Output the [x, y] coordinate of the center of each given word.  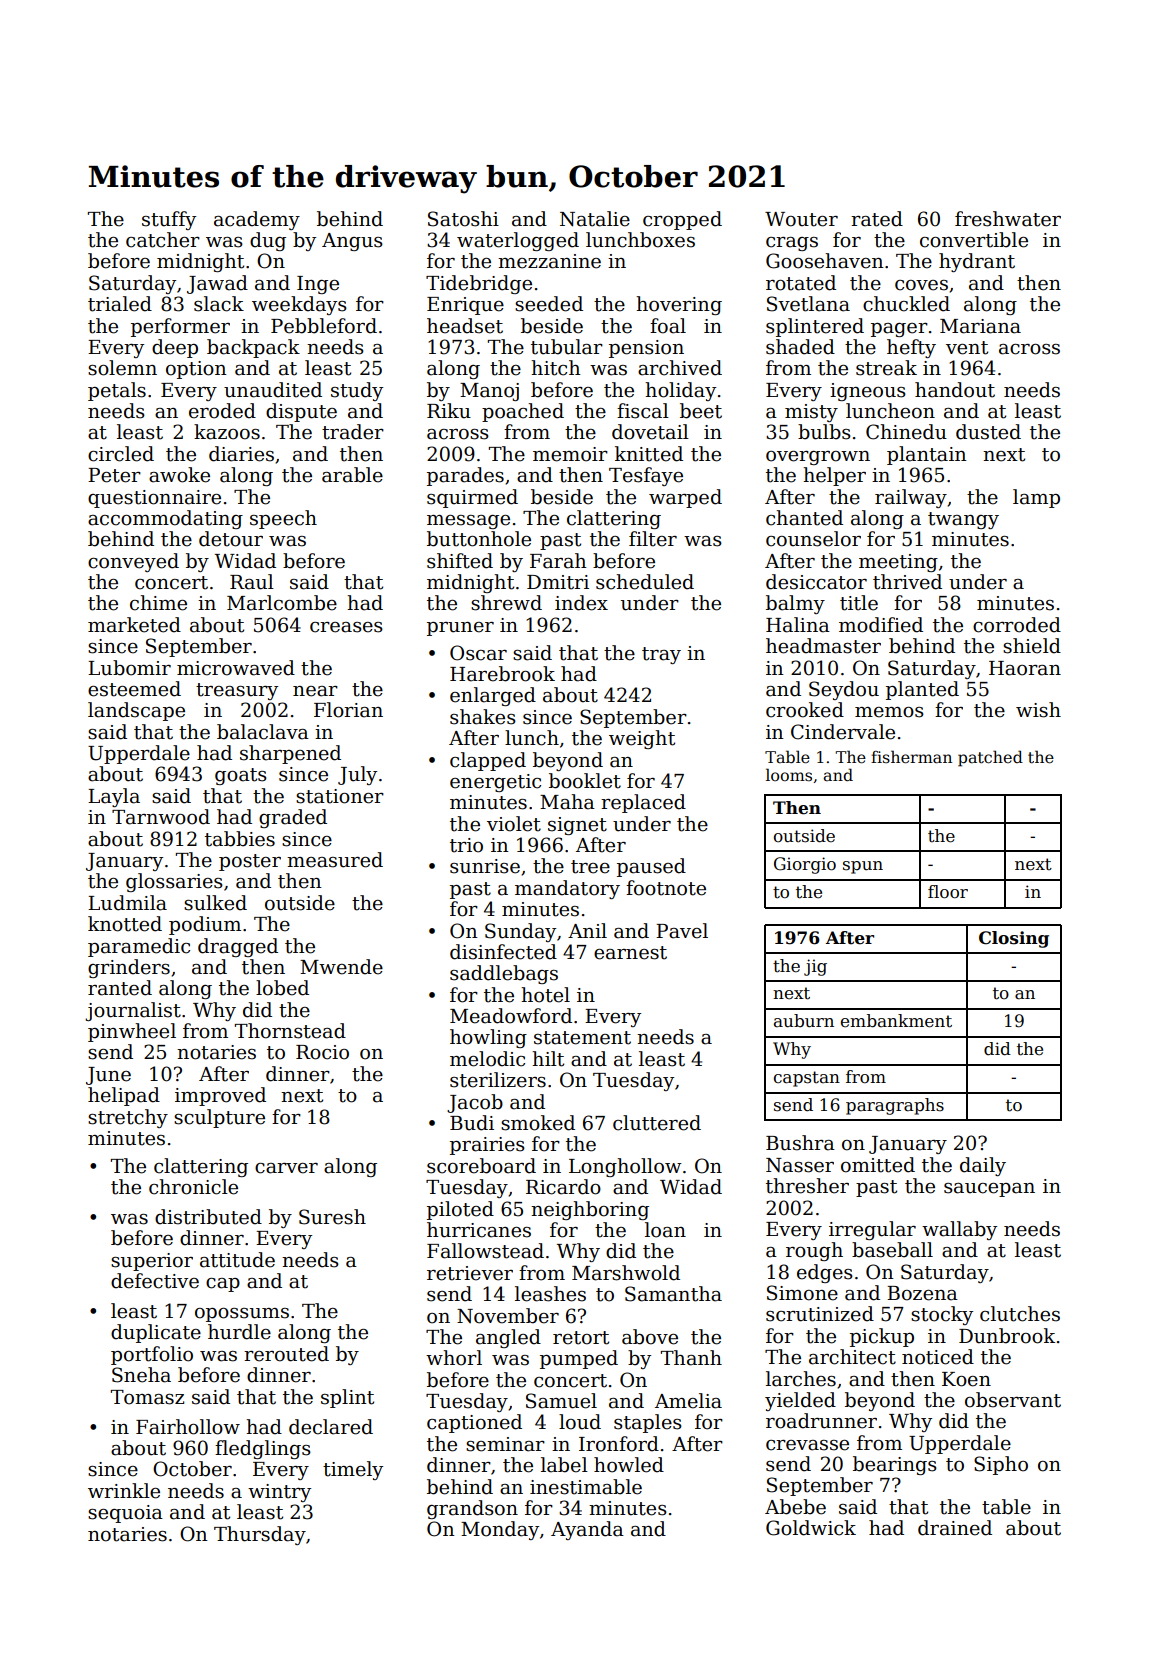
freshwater [1008, 219]
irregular [872, 1230]
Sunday [520, 932]
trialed [120, 304]
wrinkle [124, 1491]
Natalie [595, 219]
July [357, 775]
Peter [114, 475]
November [508, 1316]
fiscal [643, 411]
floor [948, 892]
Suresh [332, 1217]
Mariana [980, 326]
